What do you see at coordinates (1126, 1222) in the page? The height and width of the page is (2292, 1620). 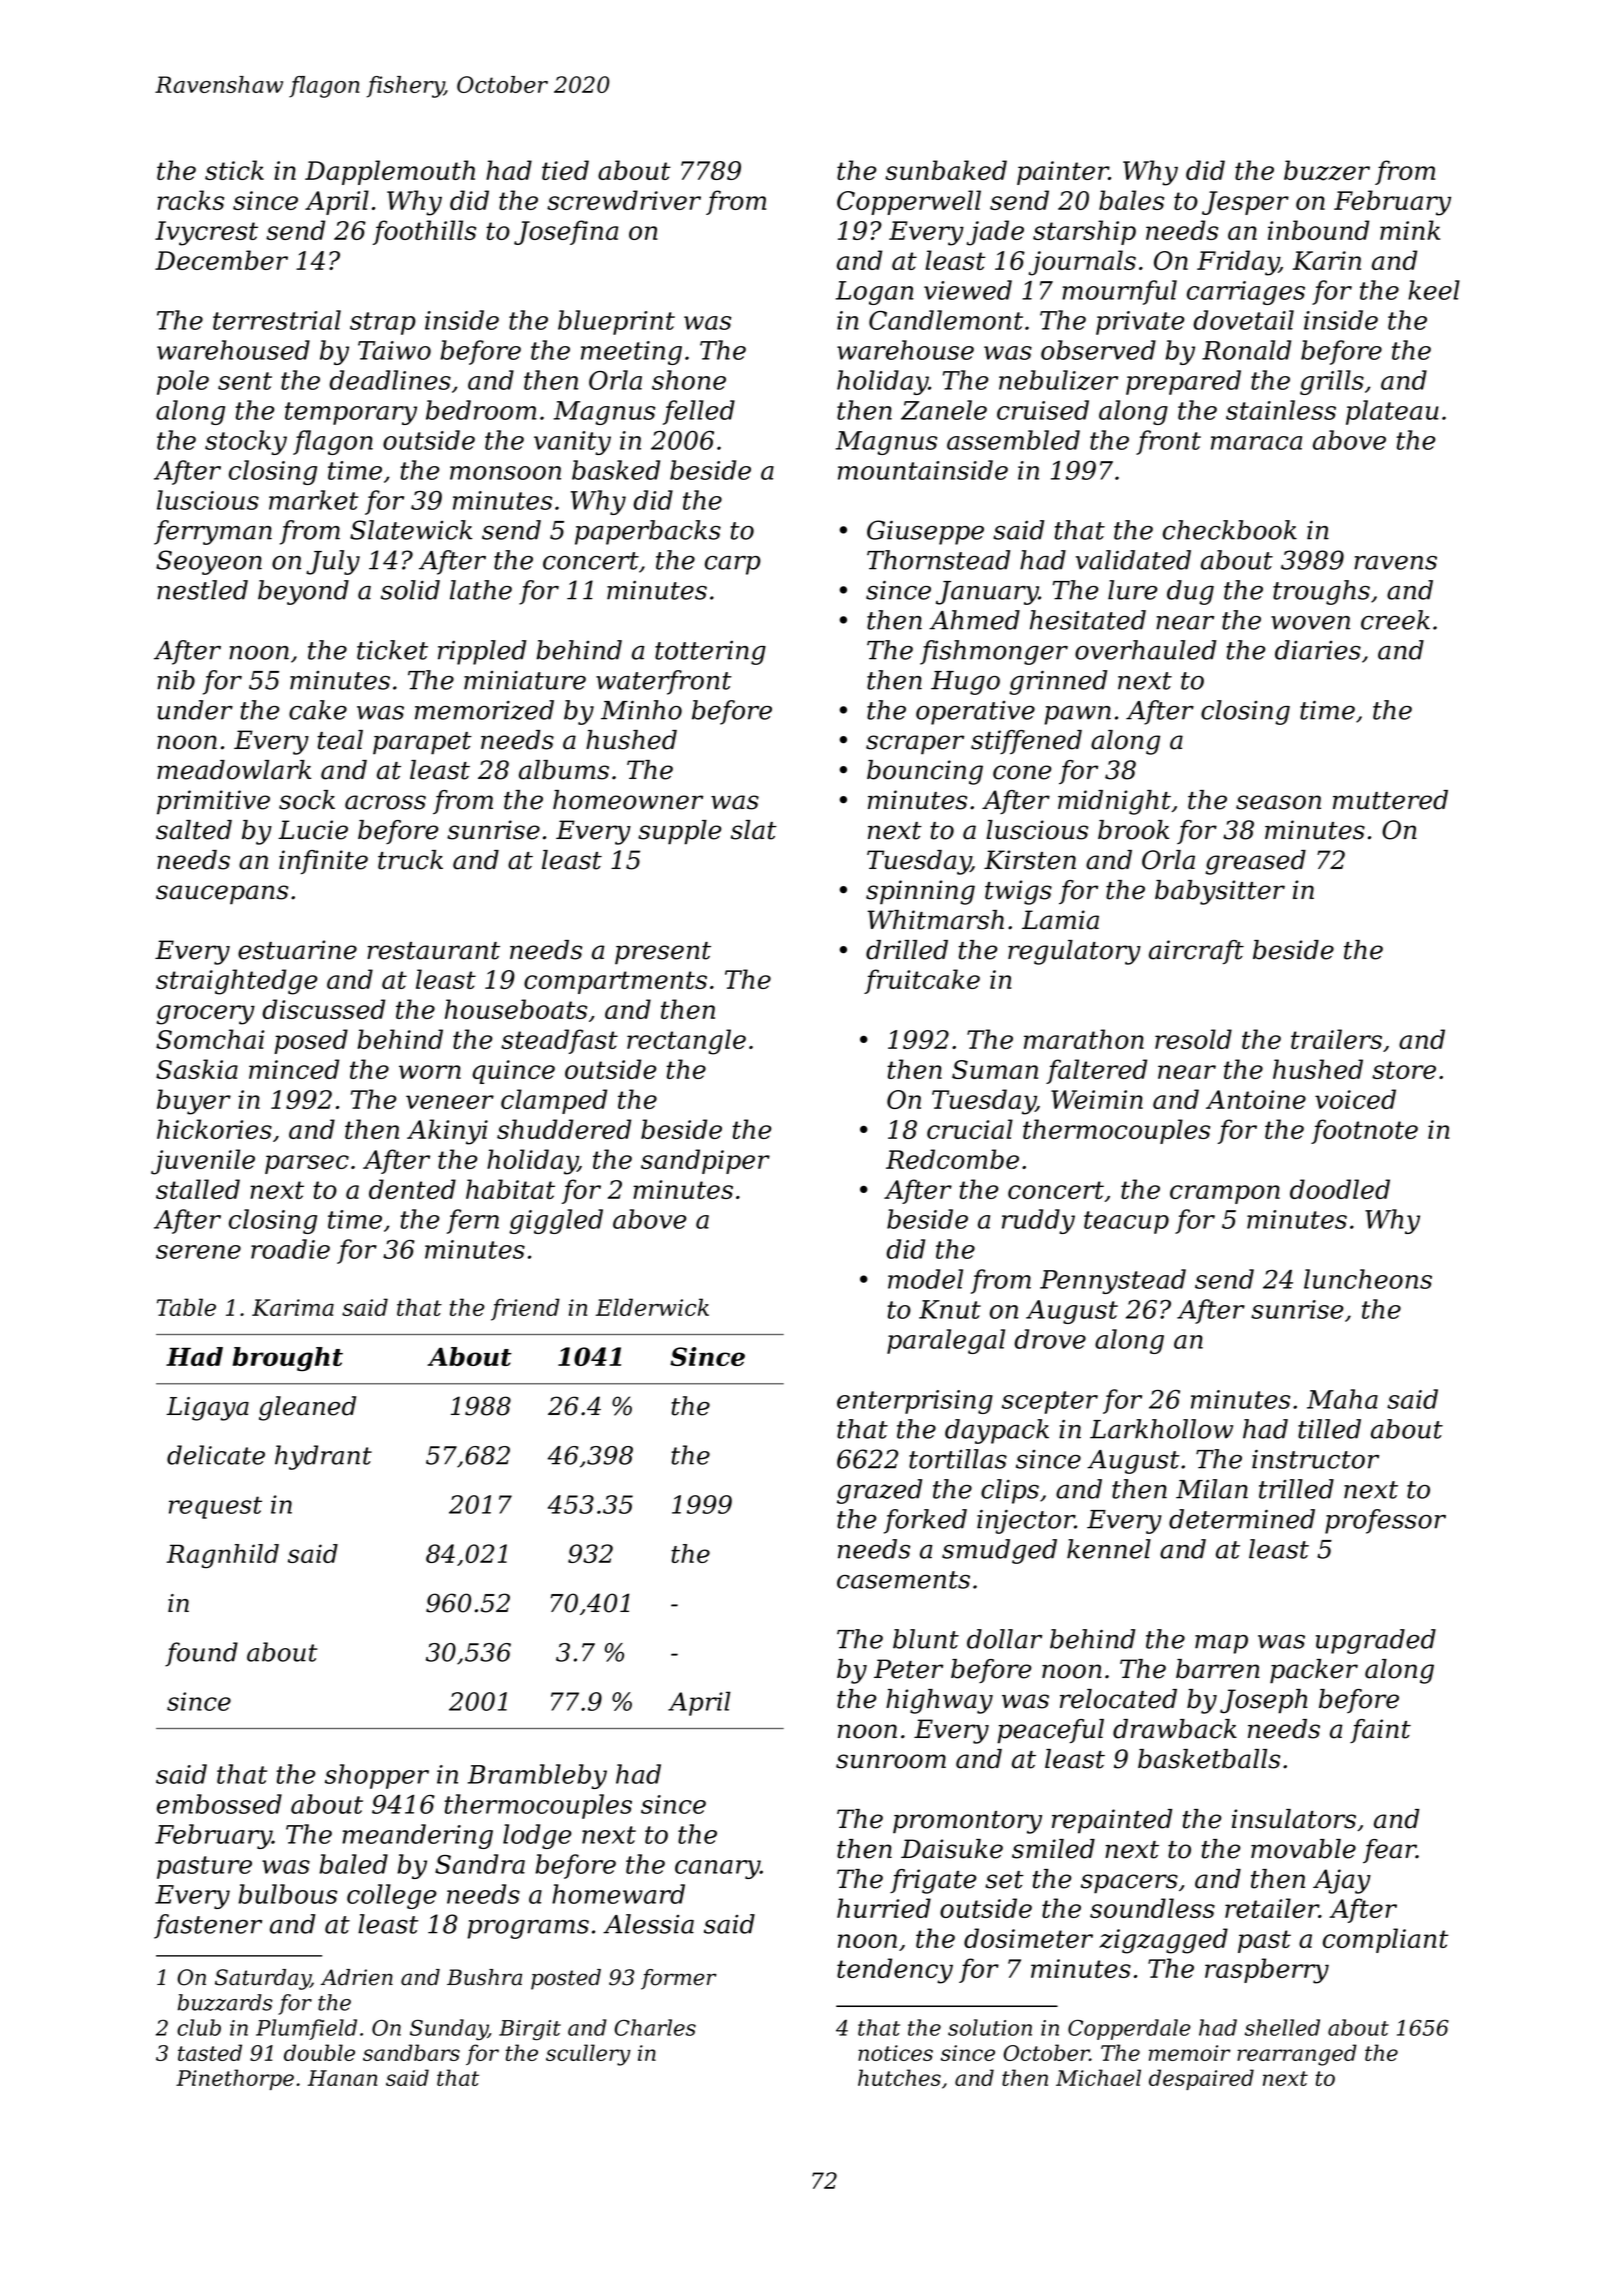 I see `teacup` at bounding box center [1126, 1222].
